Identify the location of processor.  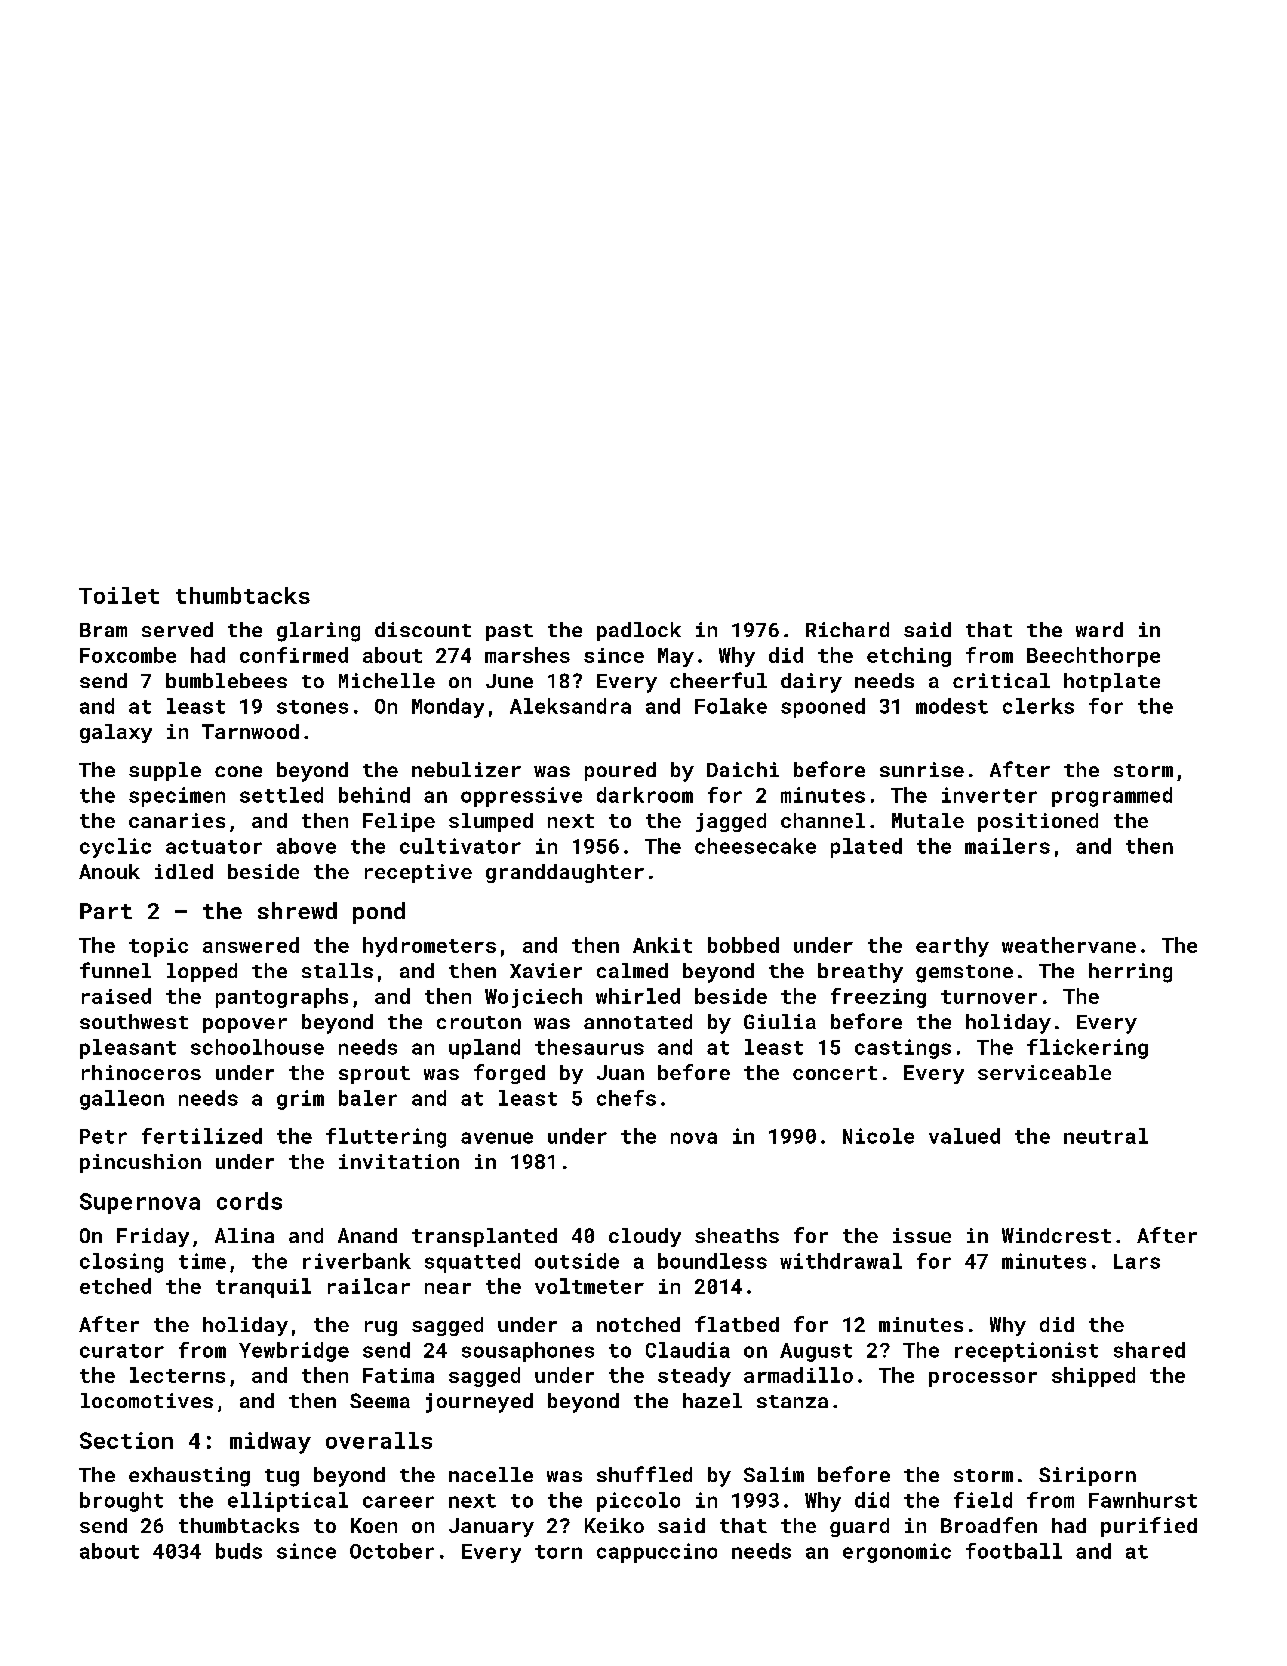
(983, 1379).
